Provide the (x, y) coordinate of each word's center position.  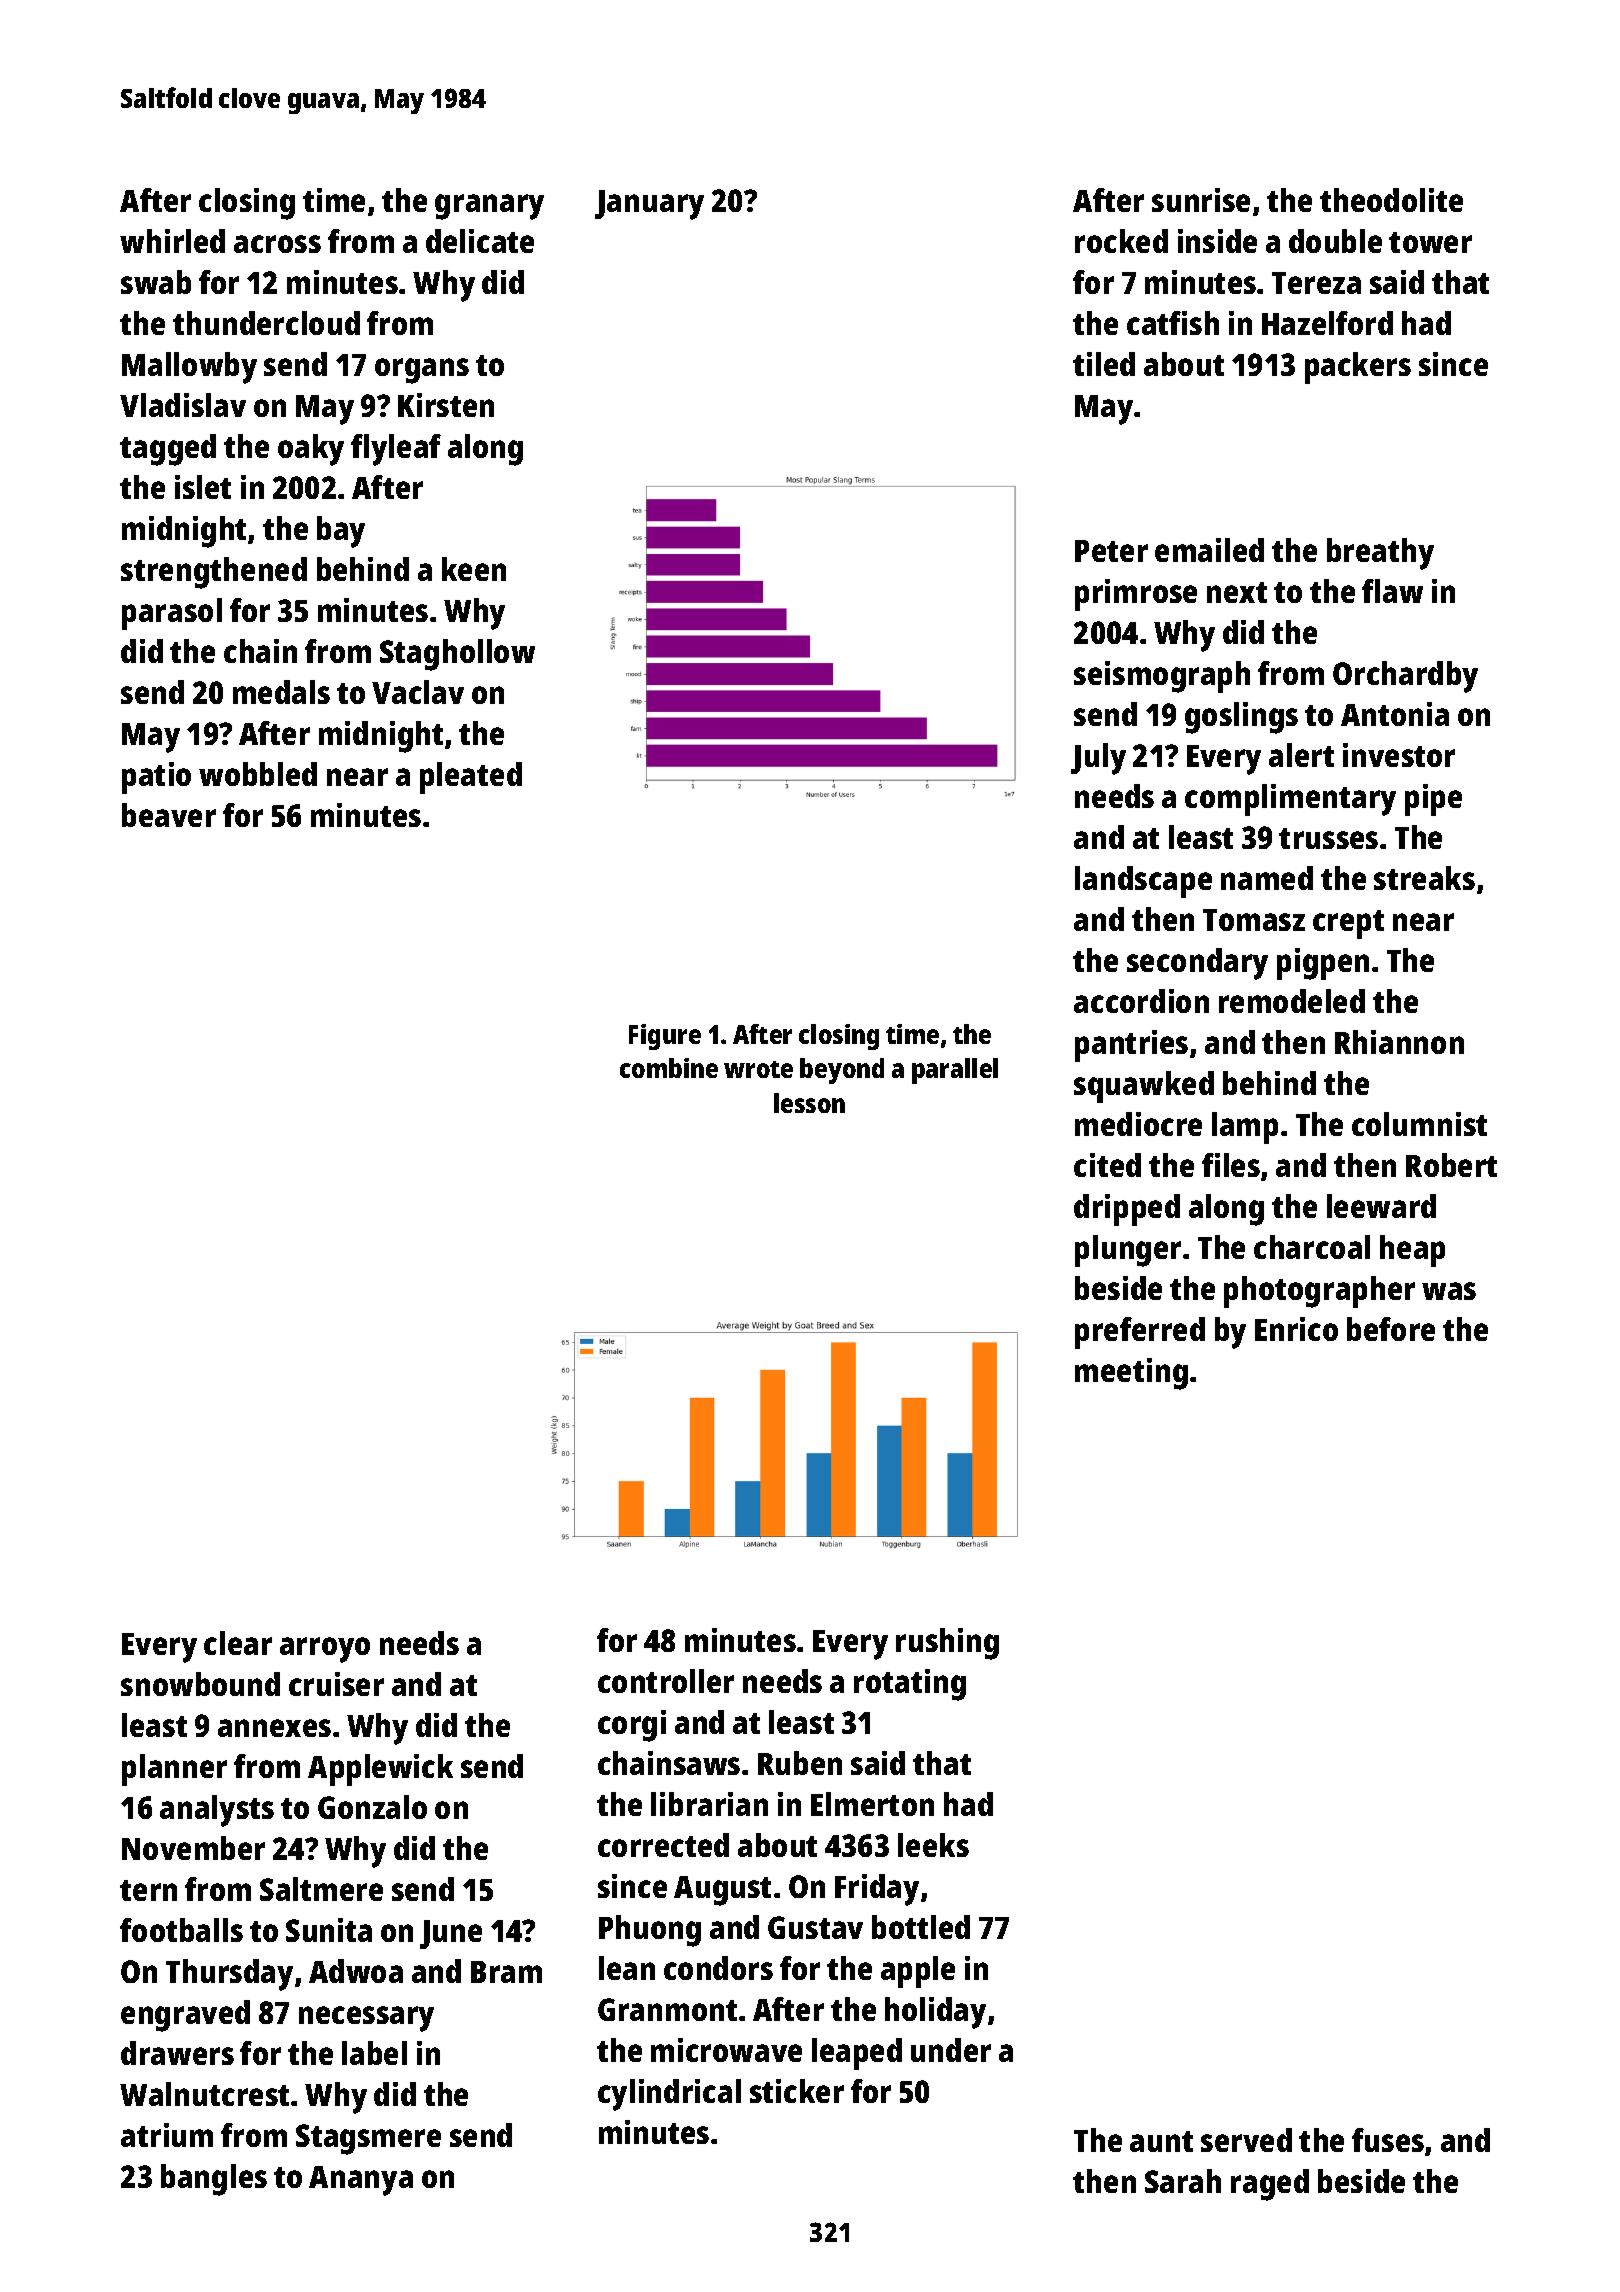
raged (1270, 2185)
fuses (1388, 2140)
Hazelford (1327, 323)
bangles (214, 2180)
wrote (758, 1069)
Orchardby (1405, 677)
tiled (1104, 364)
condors (718, 1968)
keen (474, 569)
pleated (471, 778)
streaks (1424, 878)
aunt (1161, 2141)
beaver (169, 815)
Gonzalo (372, 1807)
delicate (480, 241)
